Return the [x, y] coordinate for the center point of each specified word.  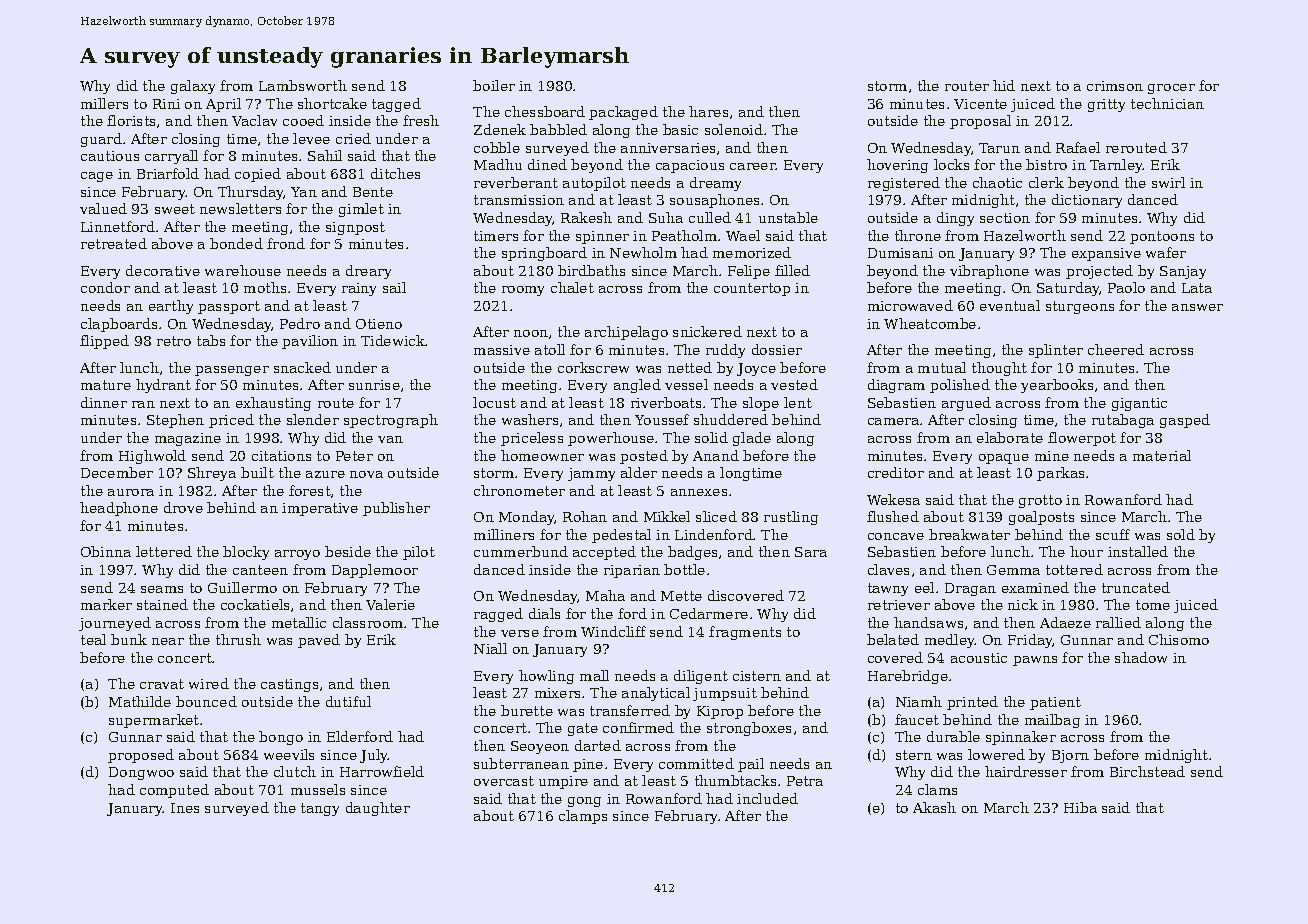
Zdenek [500, 129]
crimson [1115, 86]
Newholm [643, 252]
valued [103, 208]
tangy [320, 809]
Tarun [999, 148]
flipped [104, 342]
